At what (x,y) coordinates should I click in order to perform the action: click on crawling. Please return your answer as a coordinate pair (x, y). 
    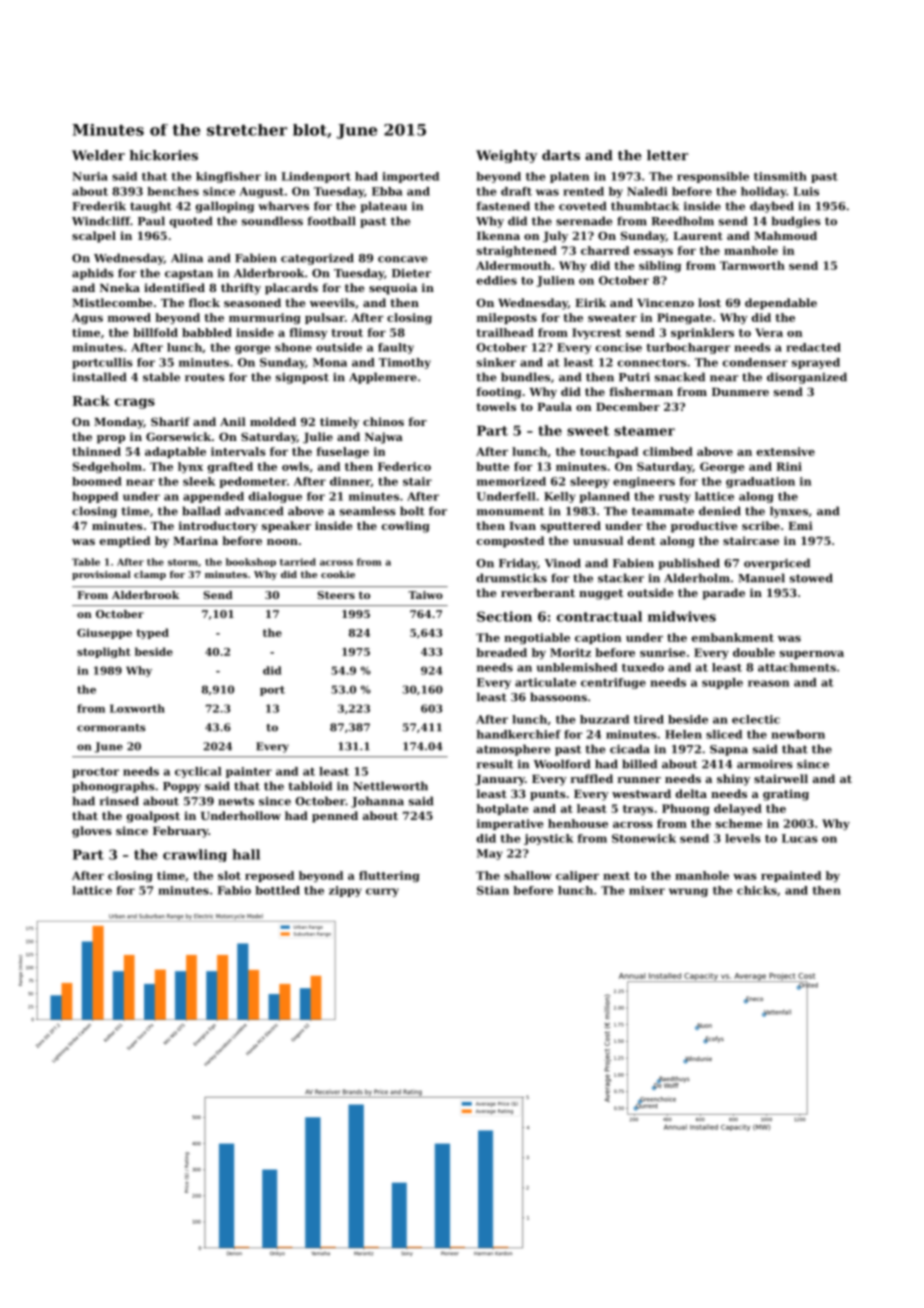
    Looking at the image, I should click on (195, 855).
